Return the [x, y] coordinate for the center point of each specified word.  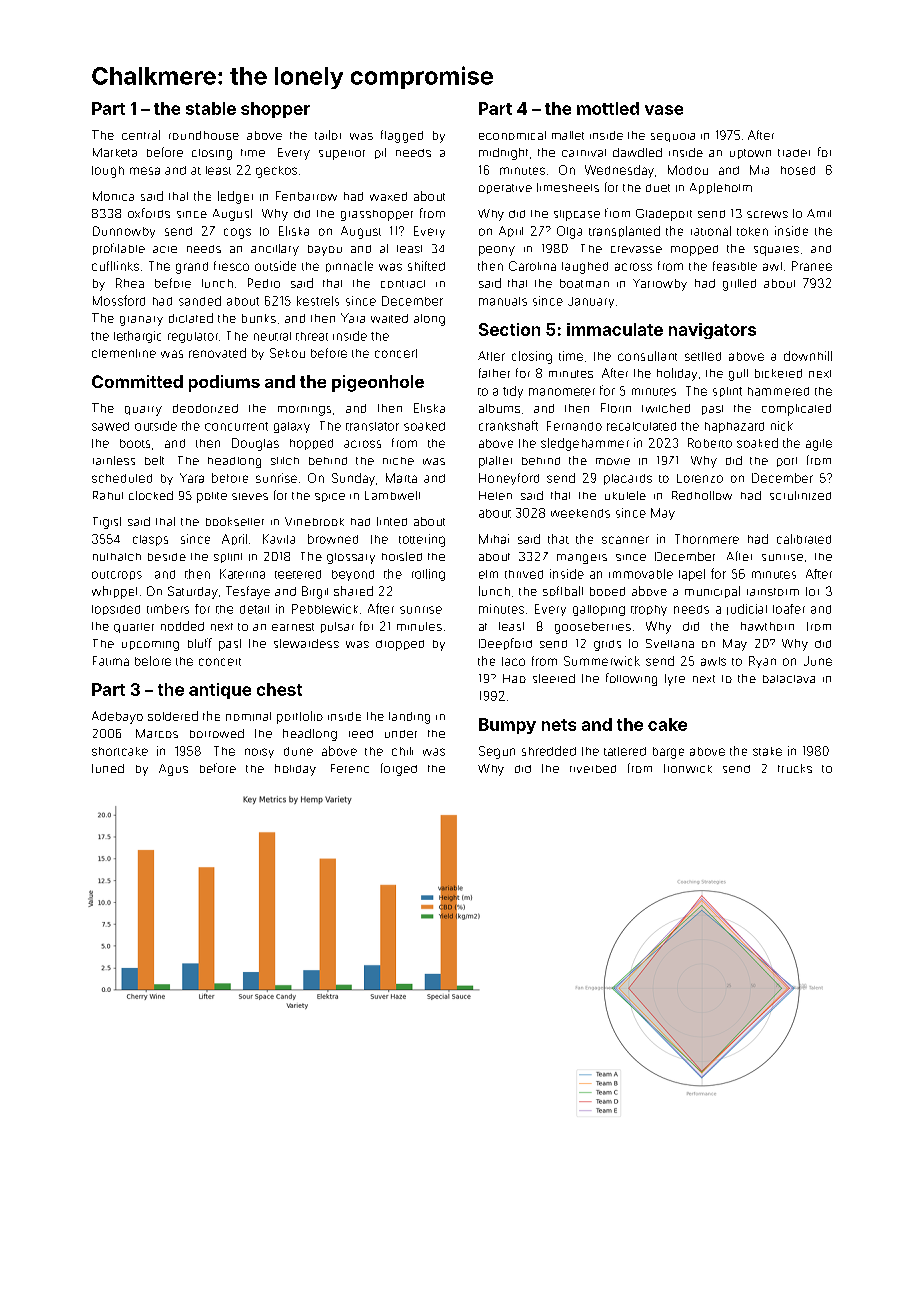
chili [402, 751]
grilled [739, 285]
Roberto [710, 443]
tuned [108, 768]
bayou [325, 250]
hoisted [402, 556]
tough [108, 172]
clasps [150, 540]
